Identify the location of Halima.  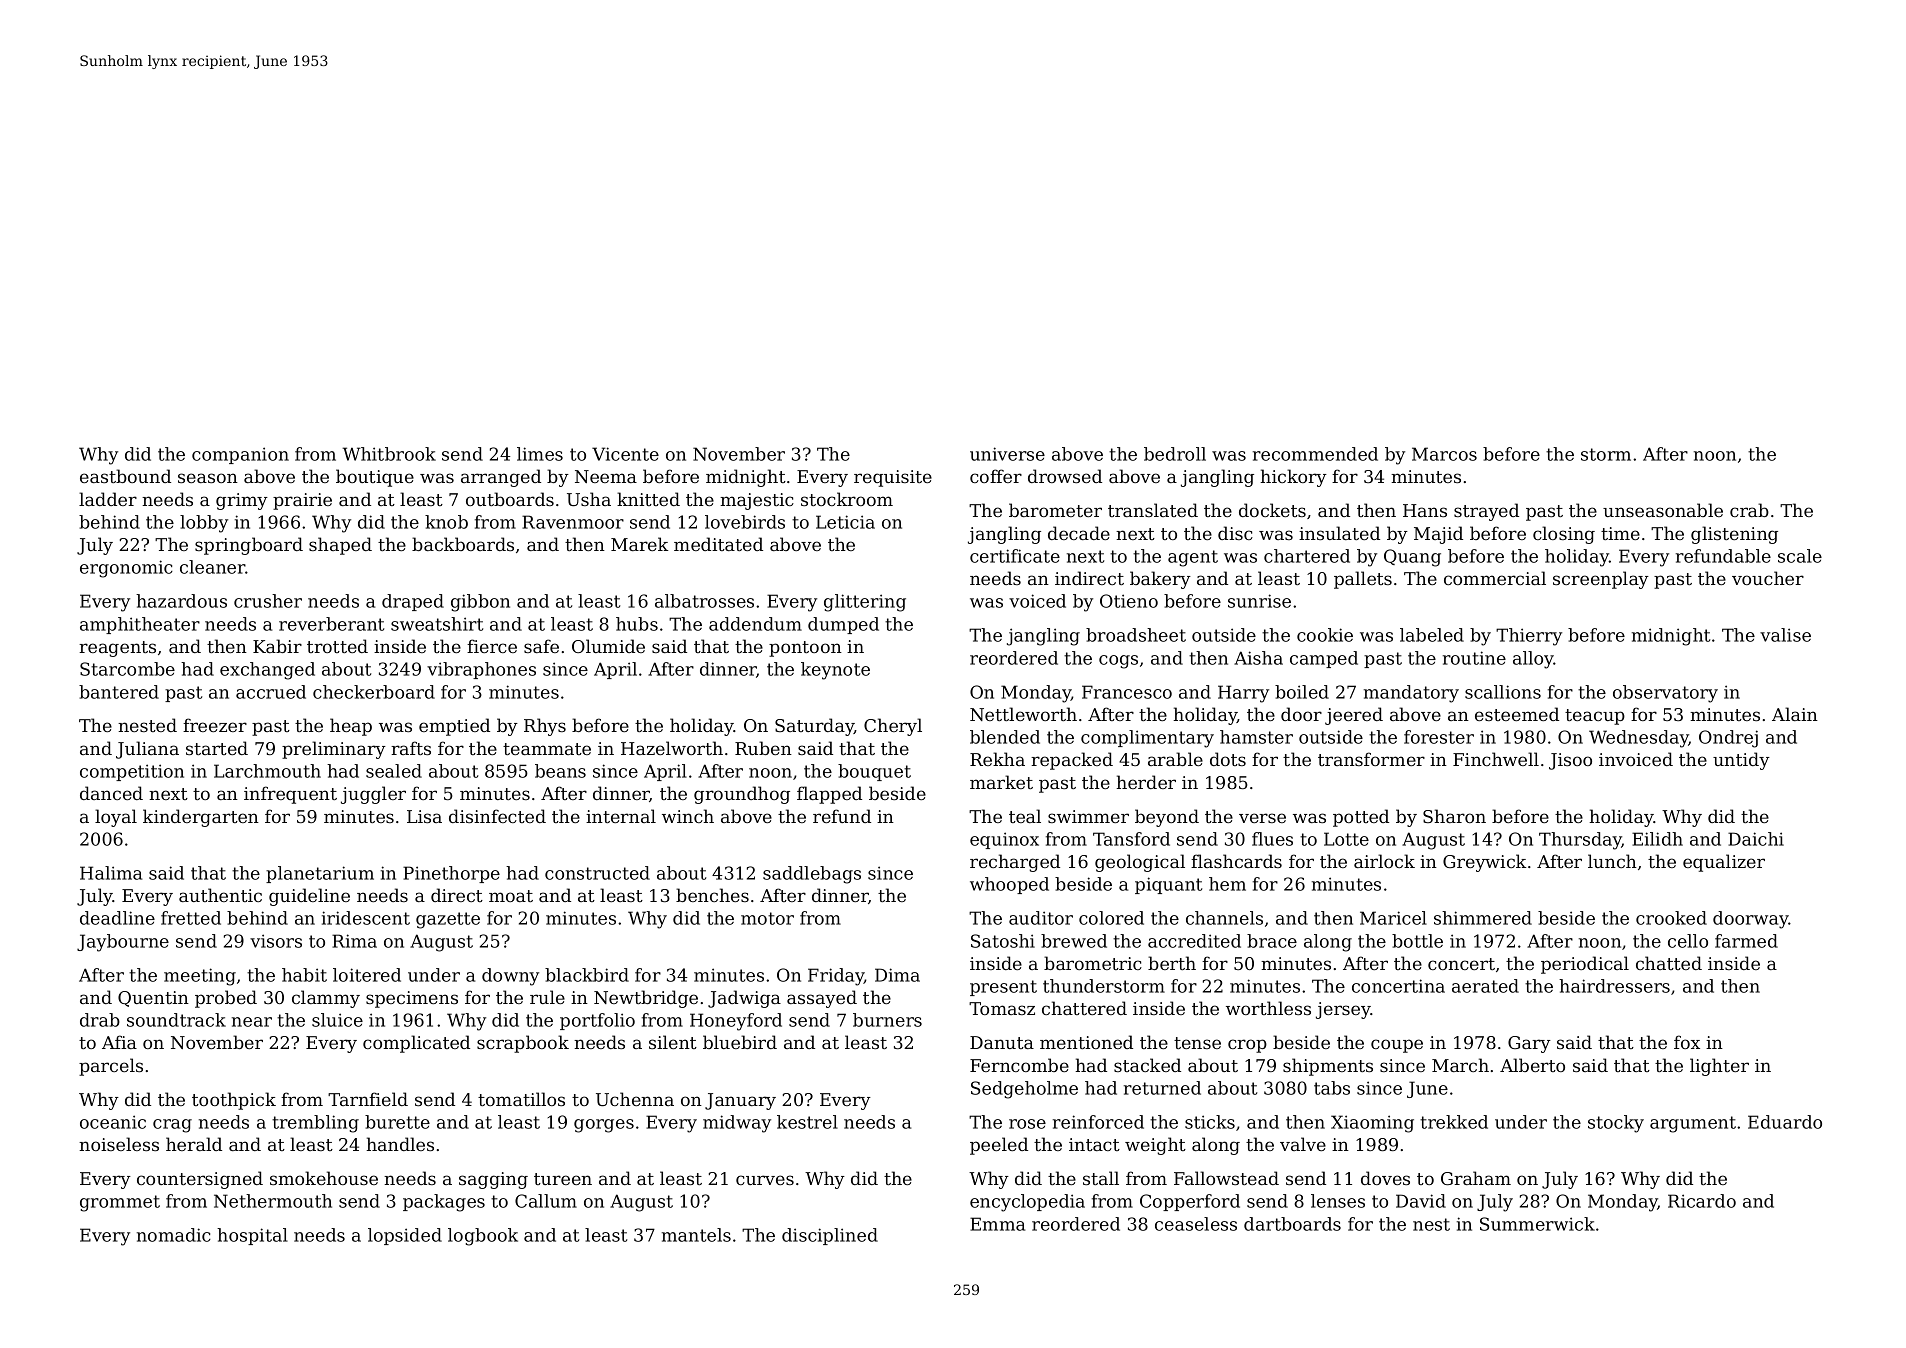
(111, 873).
